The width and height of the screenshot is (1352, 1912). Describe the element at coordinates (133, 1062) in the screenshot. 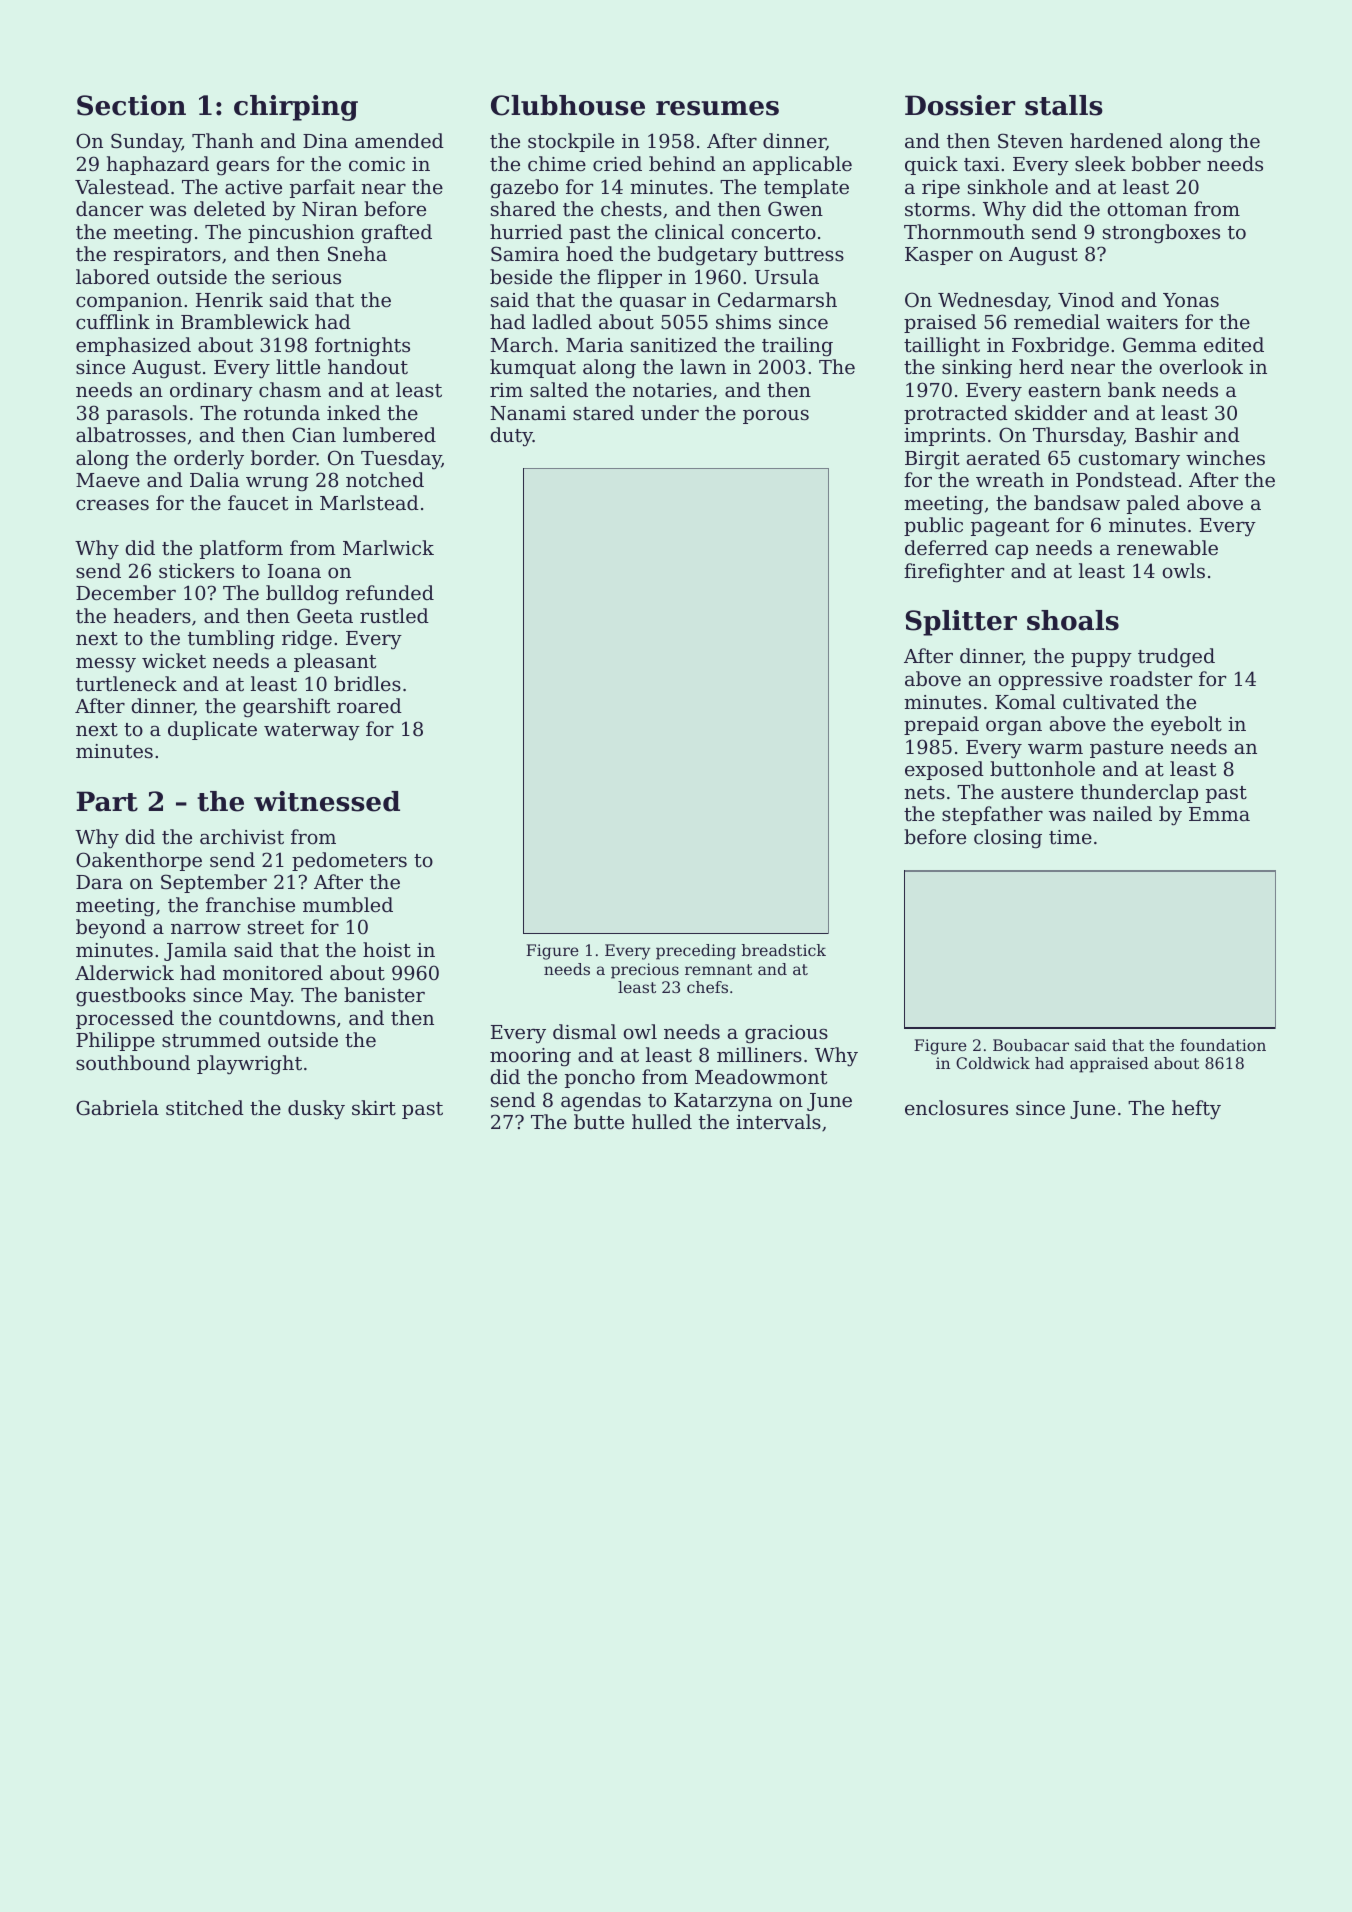

I see `southbound` at that location.
